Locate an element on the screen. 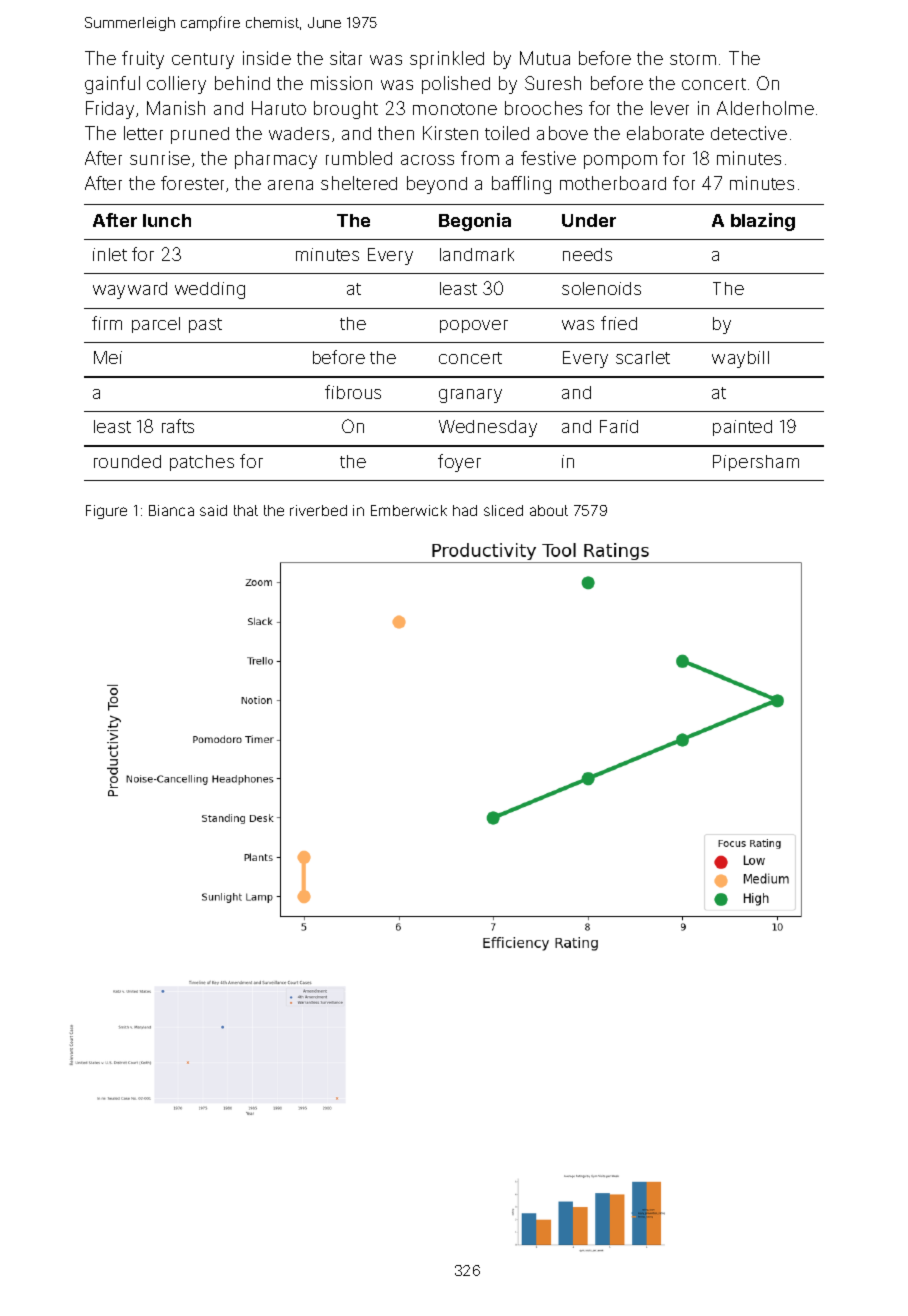 Image resolution: width=908 pixels, height=1316 pixels. fibrous is located at coordinates (353, 392).
